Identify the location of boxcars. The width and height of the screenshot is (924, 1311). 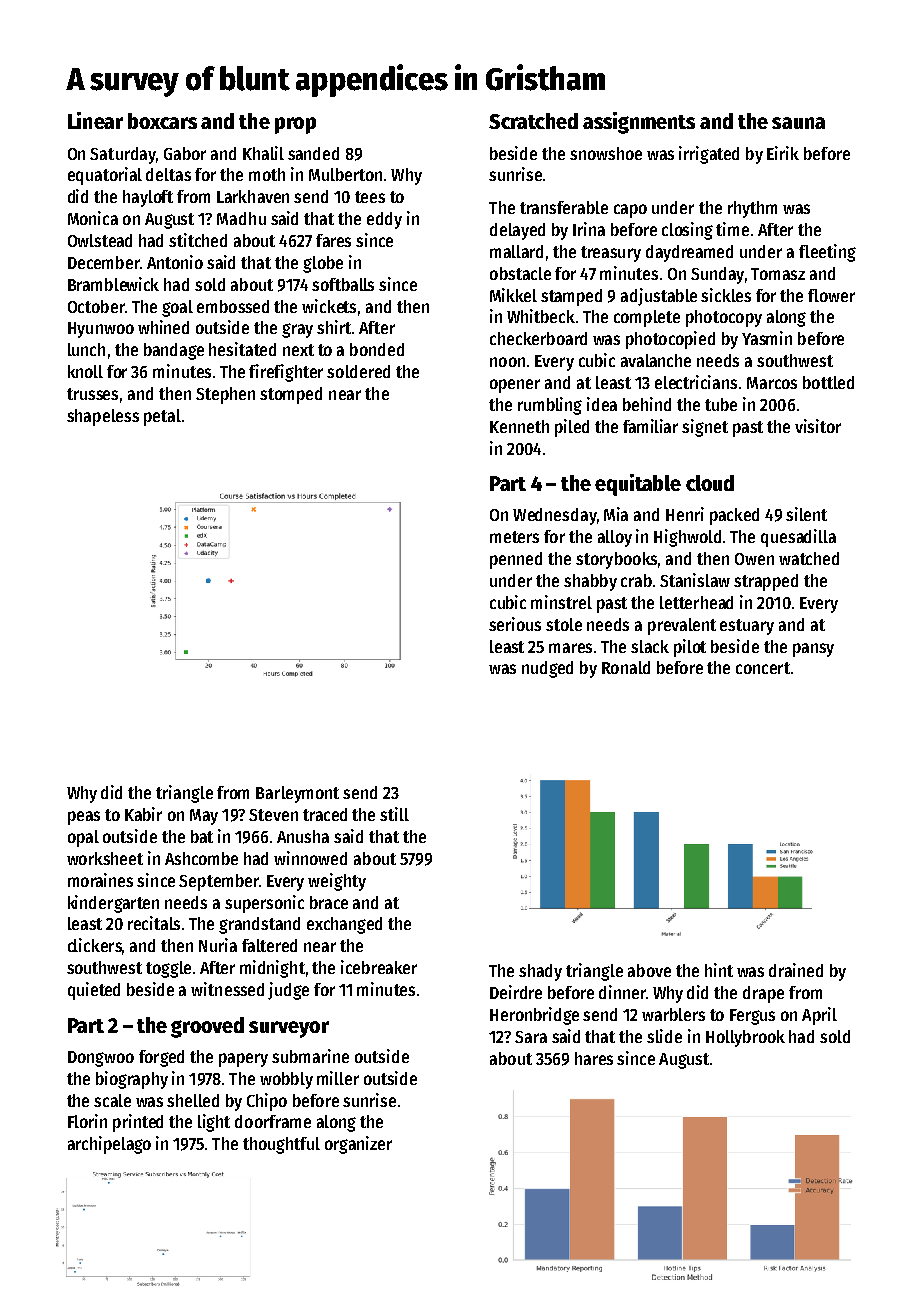
(162, 121).
